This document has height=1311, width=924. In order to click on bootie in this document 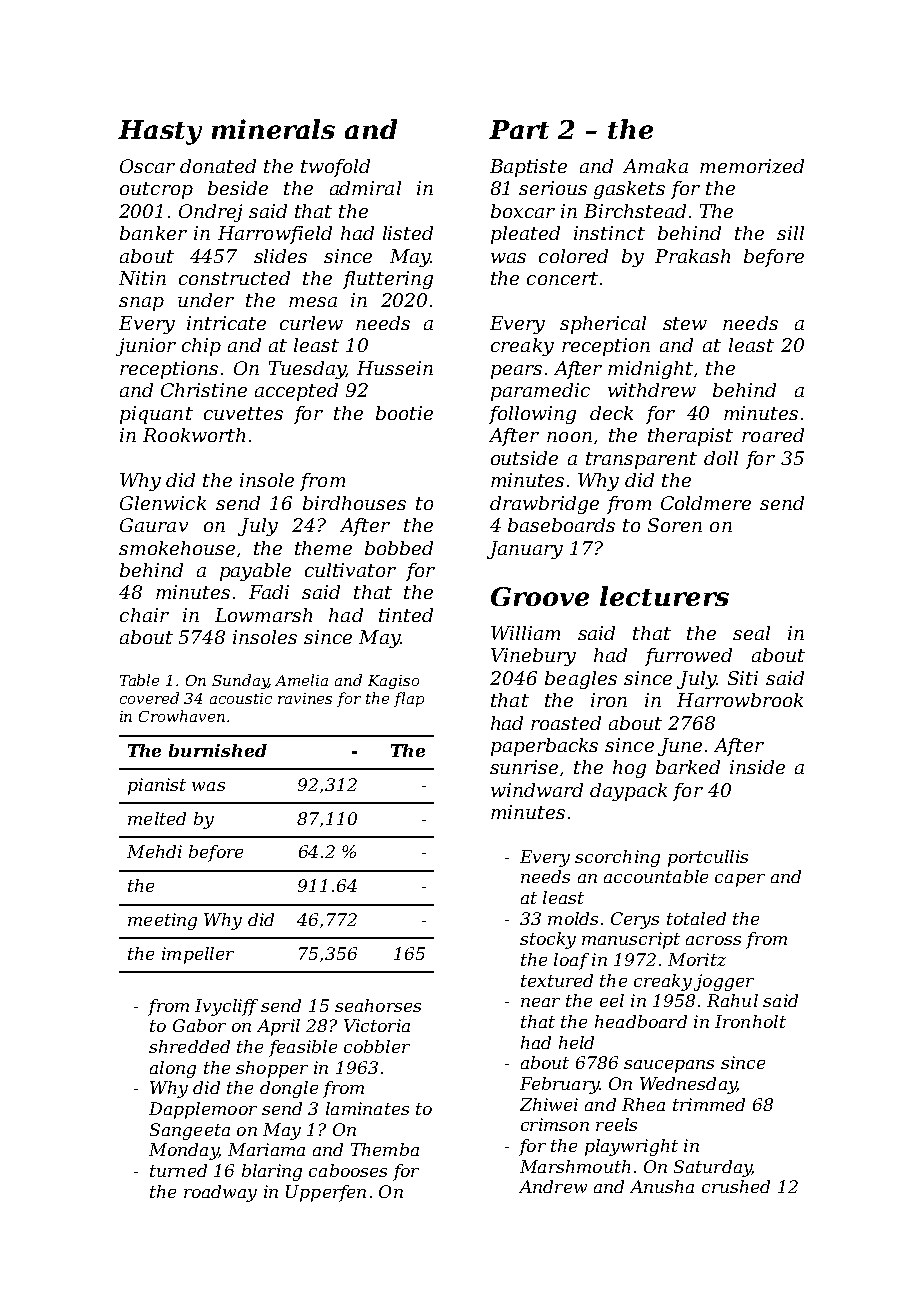, I will do `click(404, 413)`.
